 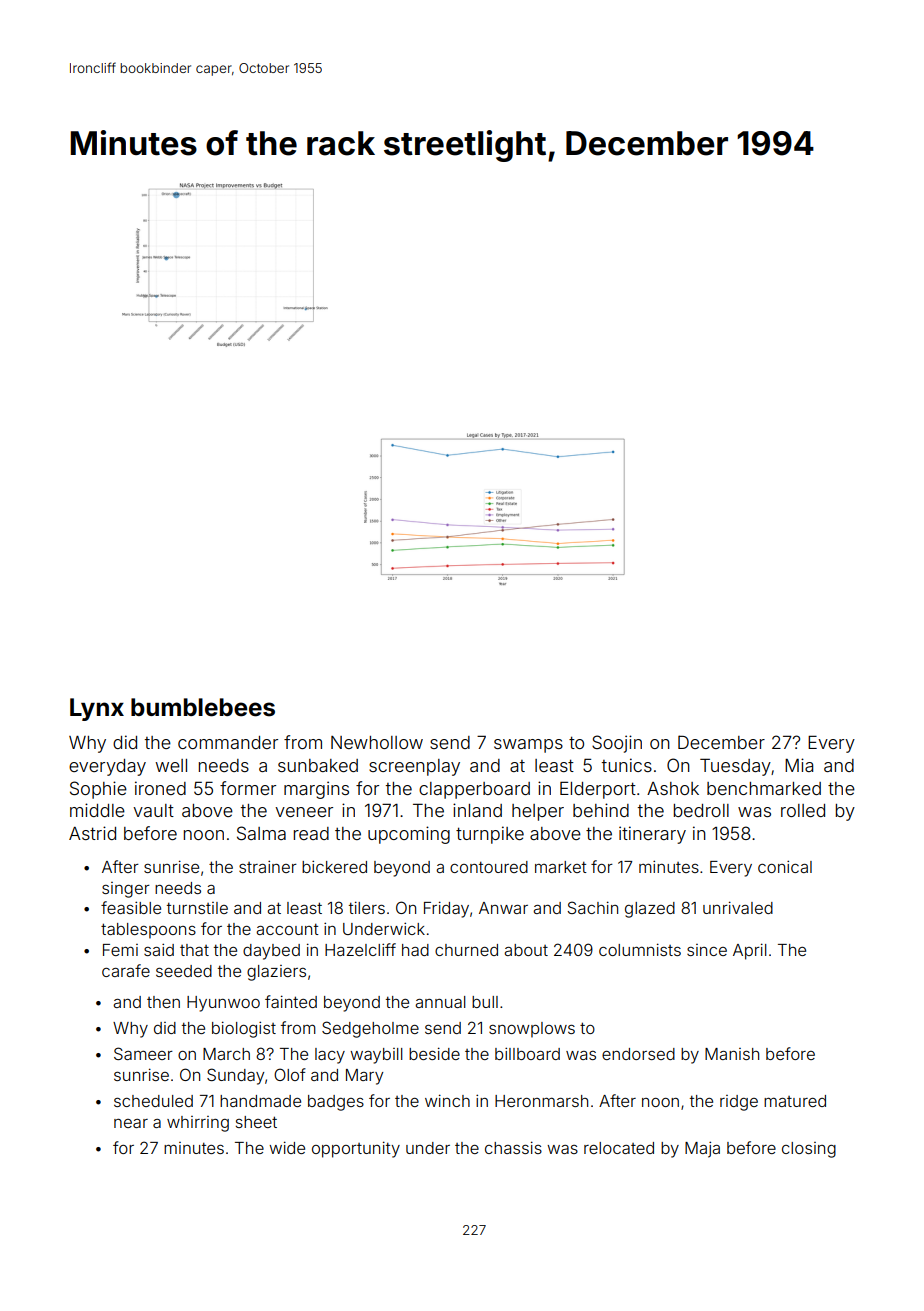 I want to click on billboard, so click(x=527, y=1053).
